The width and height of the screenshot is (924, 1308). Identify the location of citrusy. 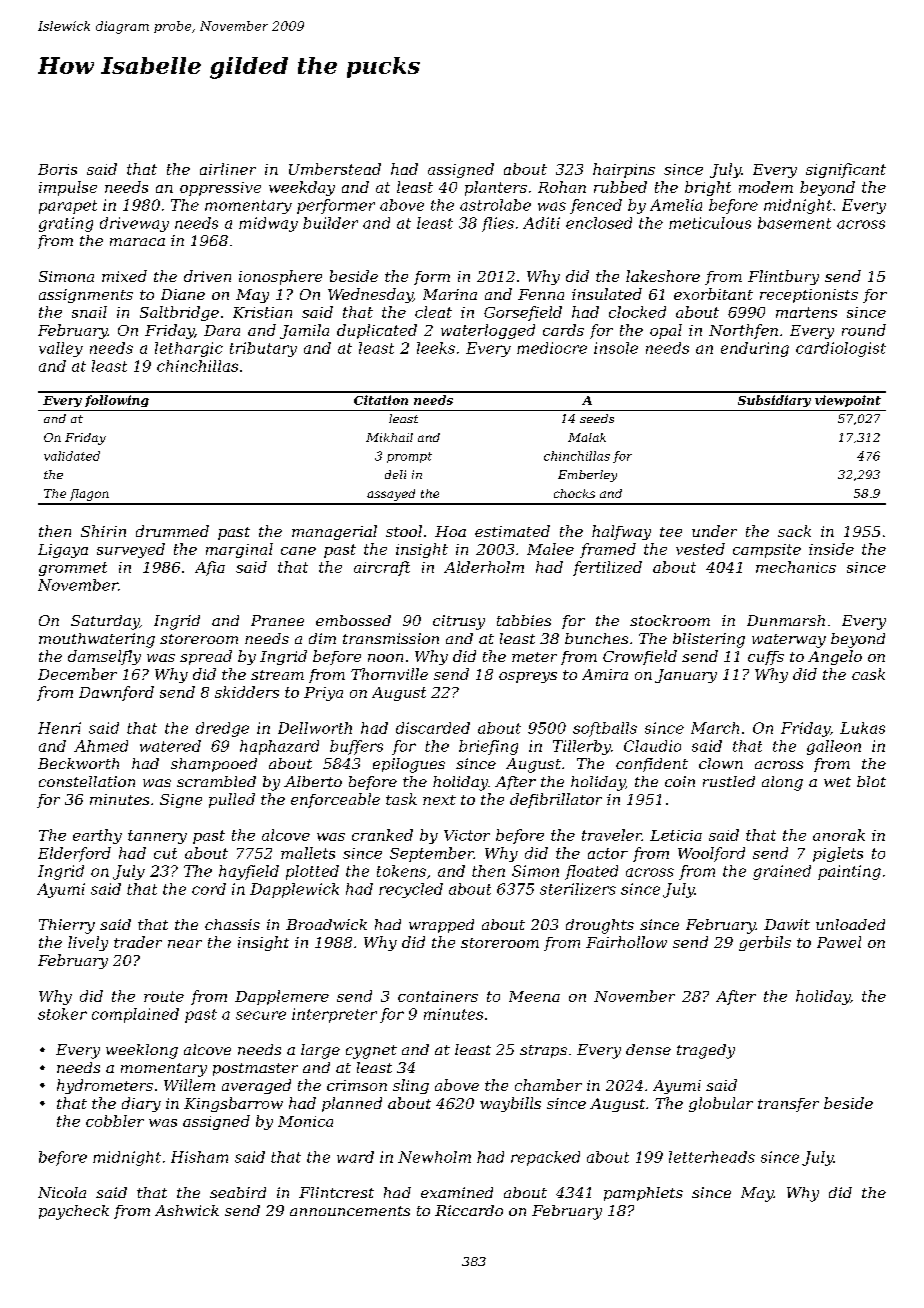
(459, 622).
